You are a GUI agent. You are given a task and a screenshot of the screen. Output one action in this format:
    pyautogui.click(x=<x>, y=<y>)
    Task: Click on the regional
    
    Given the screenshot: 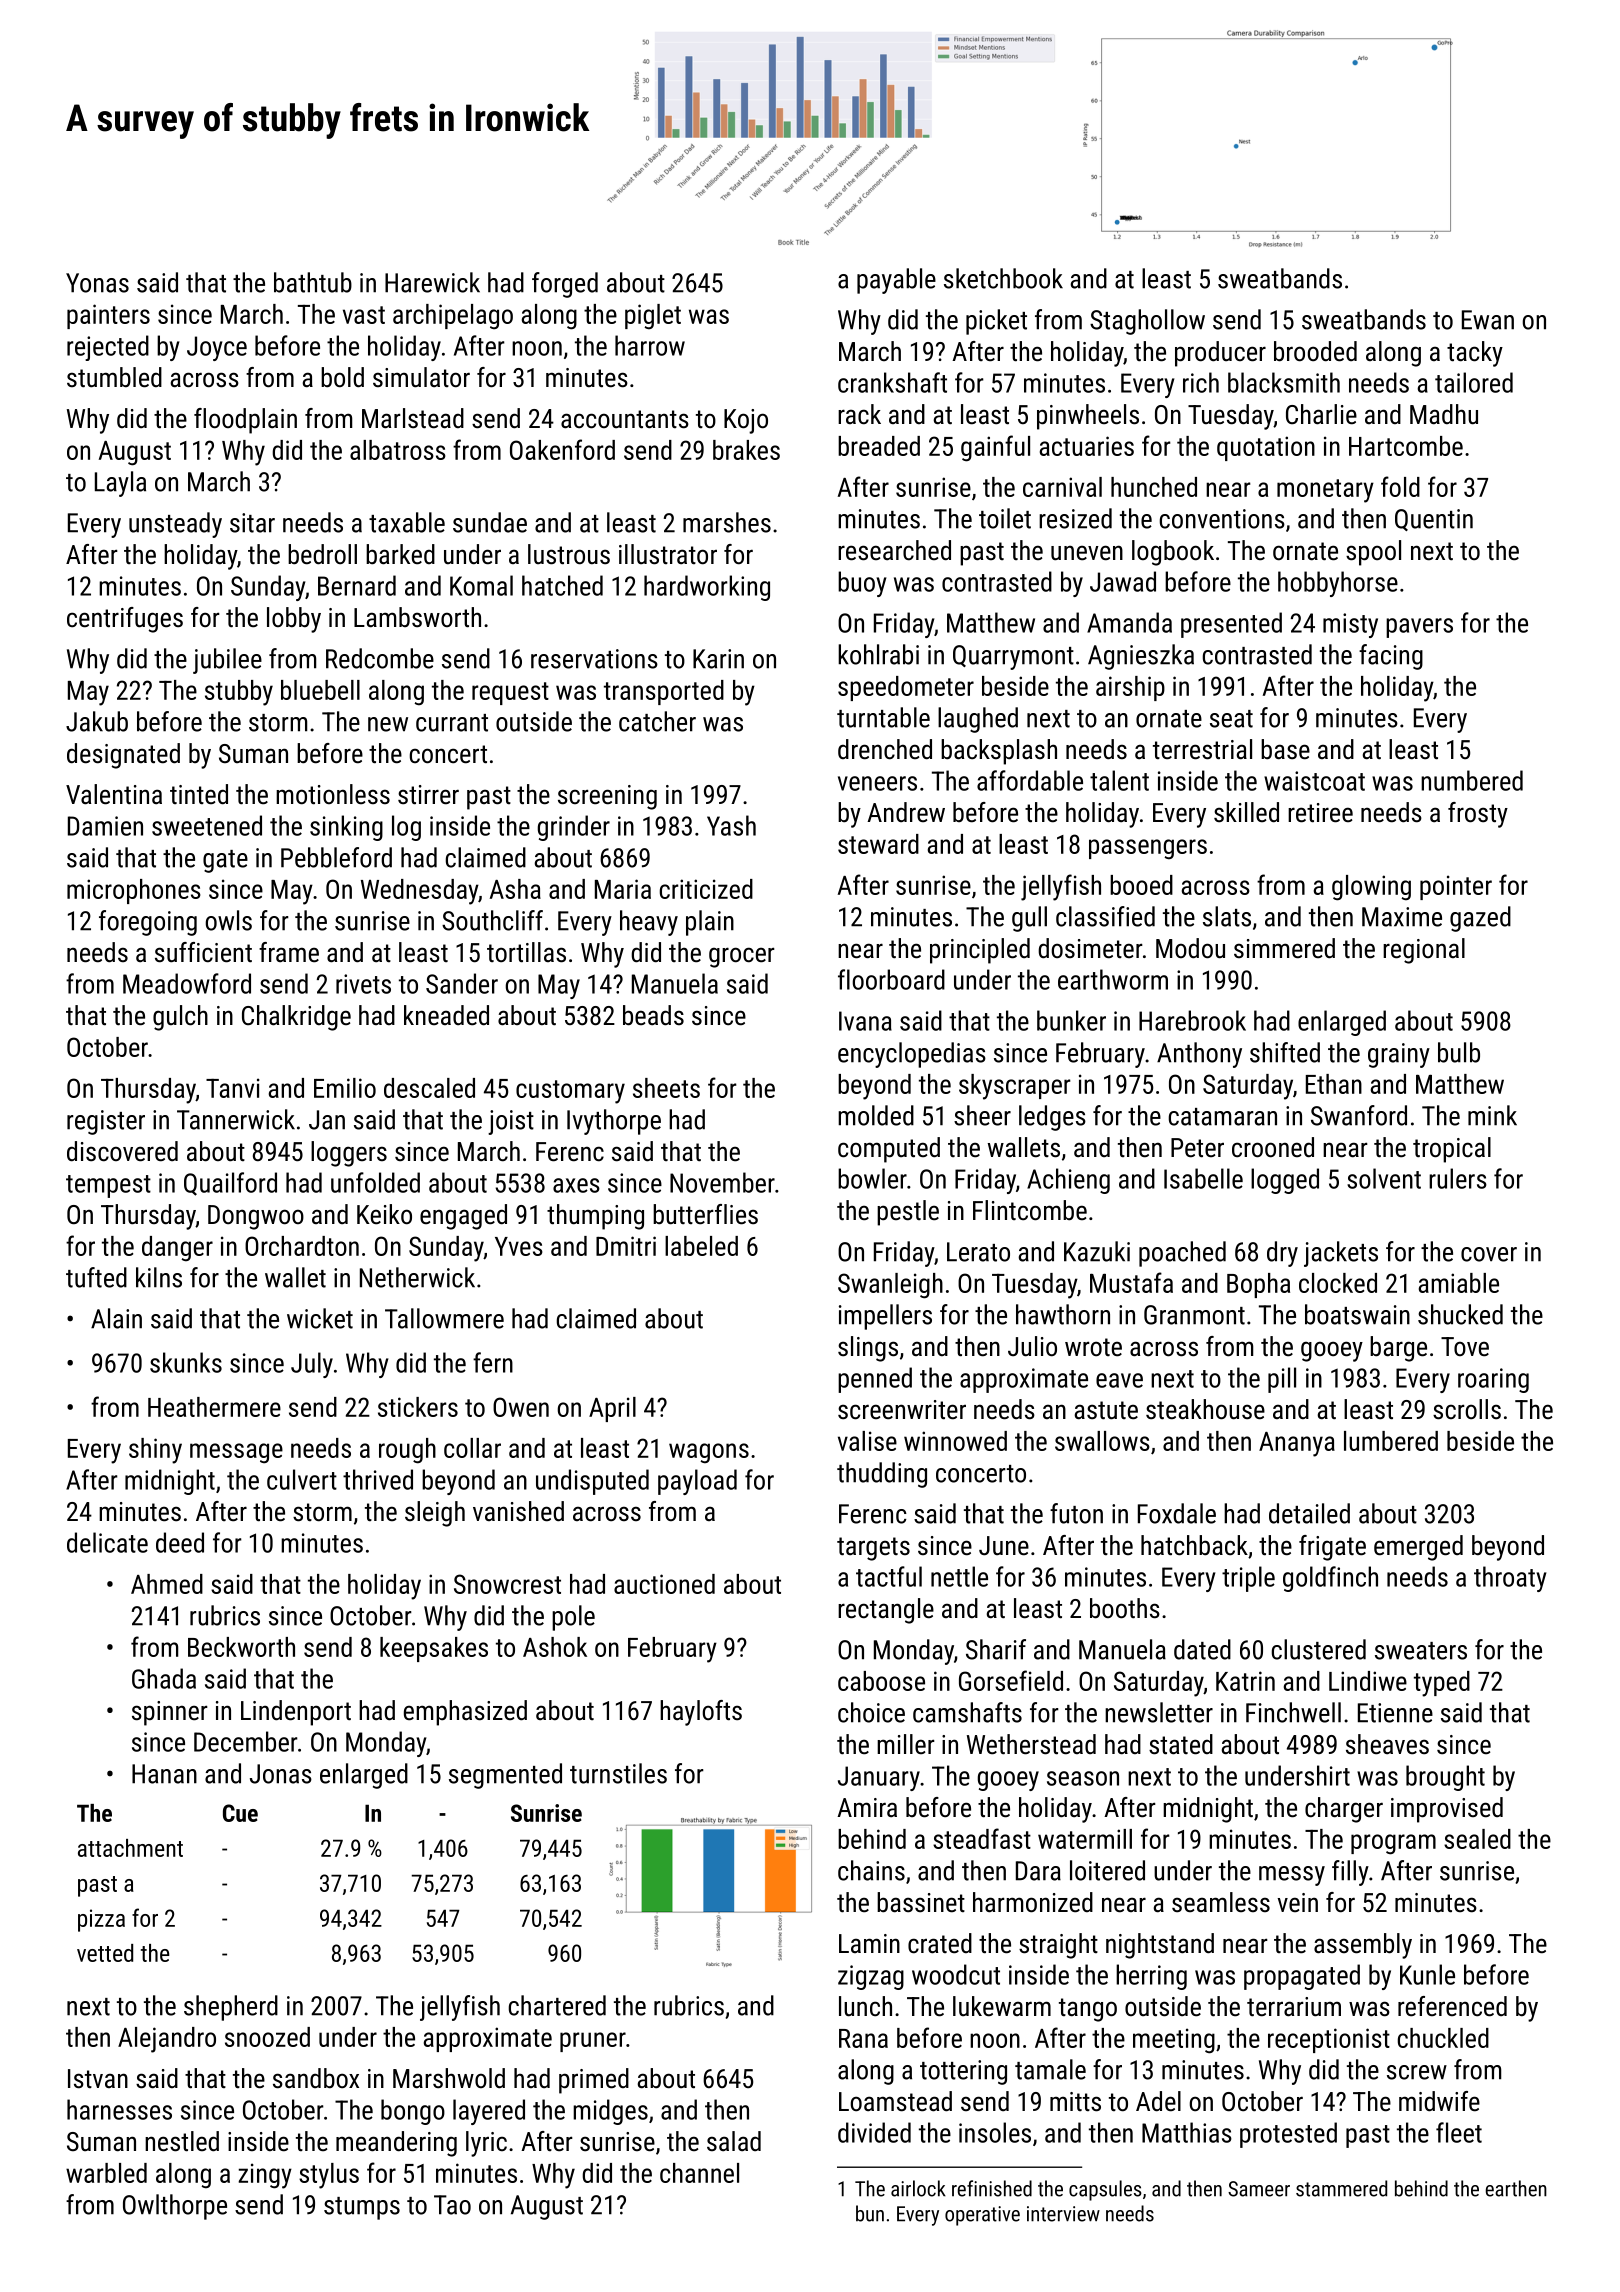 What is the action you would take?
    pyautogui.click(x=1424, y=951)
